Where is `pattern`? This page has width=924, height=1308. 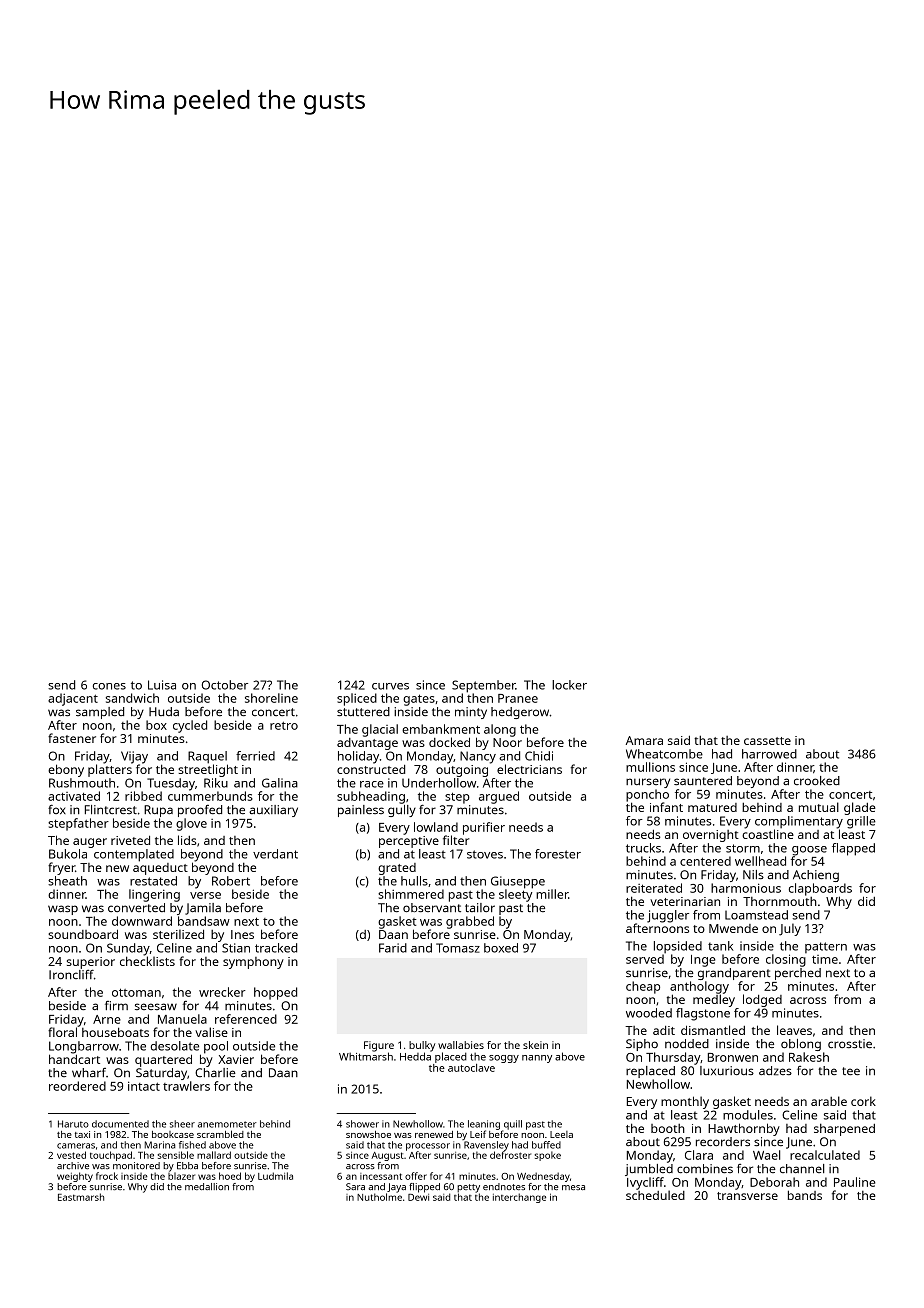
pattern is located at coordinates (826, 947).
